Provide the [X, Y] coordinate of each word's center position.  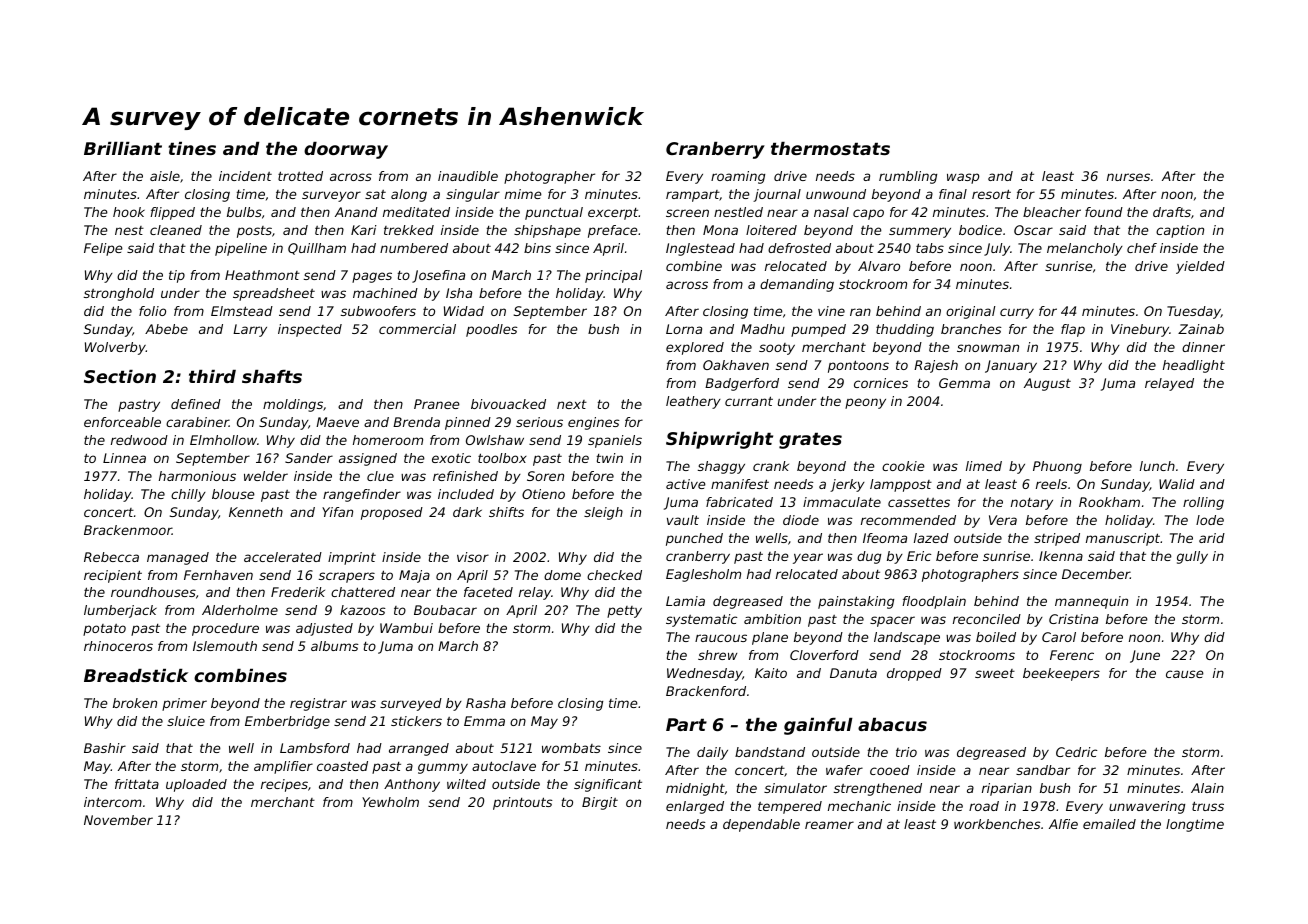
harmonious [197, 476]
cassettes [919, 502]
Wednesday [705, 674]
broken [135, 703]
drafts [1172, 212]
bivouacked [508, 404]
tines [192, 148]
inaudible [468, 176]
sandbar [1043, 770]
